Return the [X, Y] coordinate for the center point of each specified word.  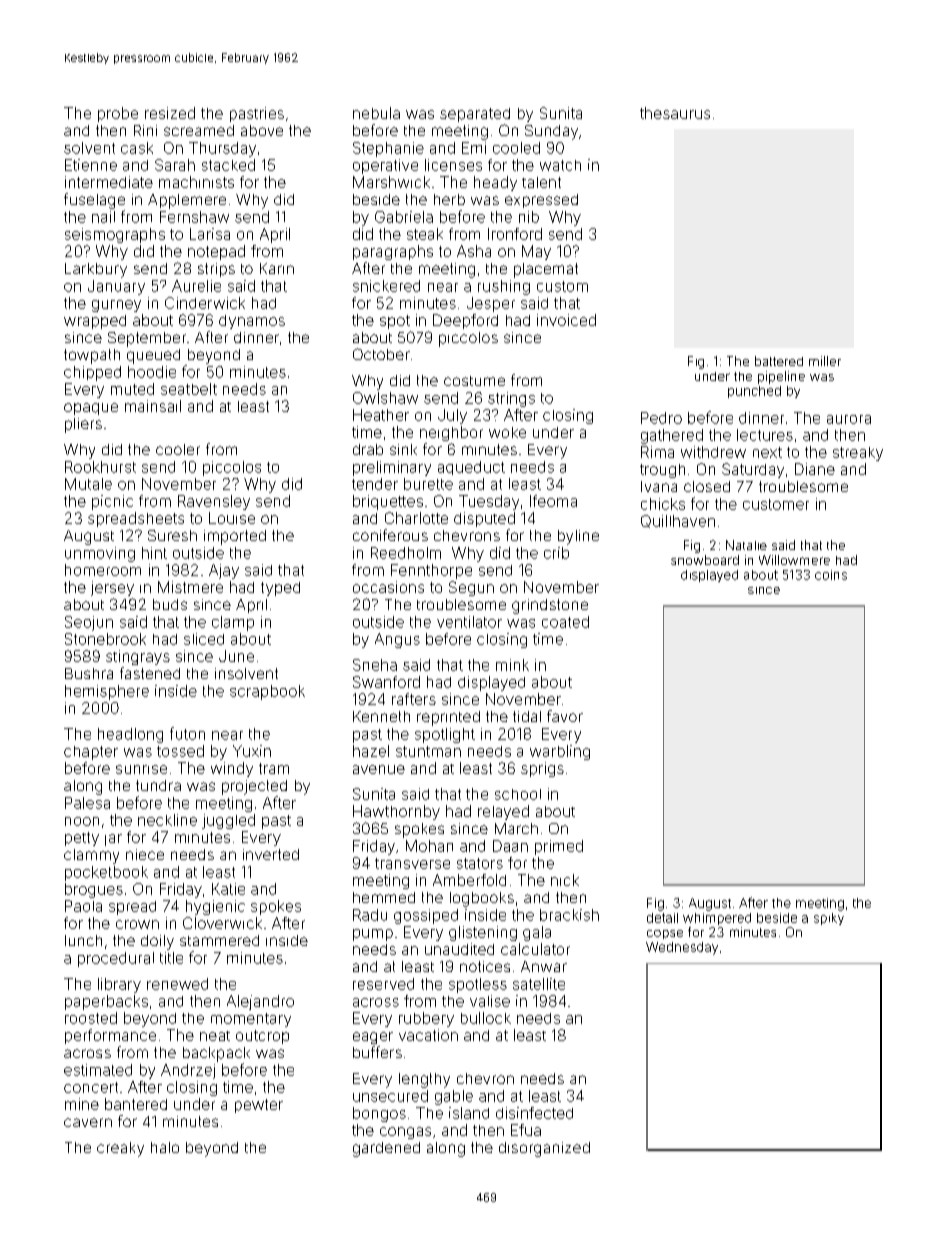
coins [831, 575]
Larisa [210, 234]
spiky [829, 919]
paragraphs [393, 252]
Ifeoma [553, 501]
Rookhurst [100, 467]
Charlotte [416, 518]
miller [825, 361]
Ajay [224, 571]
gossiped [426, 916]
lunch [83, 940]
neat [215, 1036]
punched [754, 392]
